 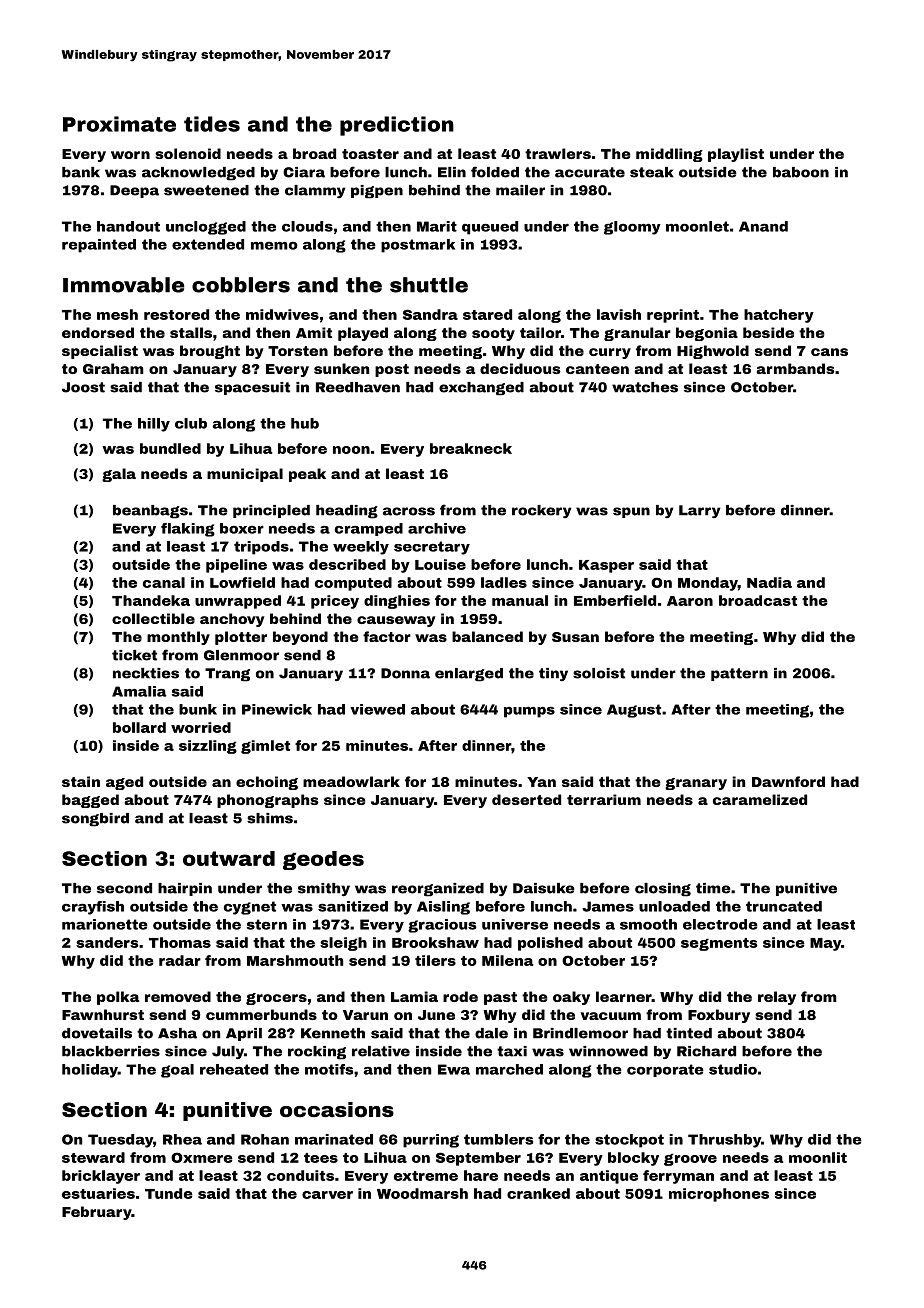 I want to click on Thrushby, so click(x=724, y=1141).
